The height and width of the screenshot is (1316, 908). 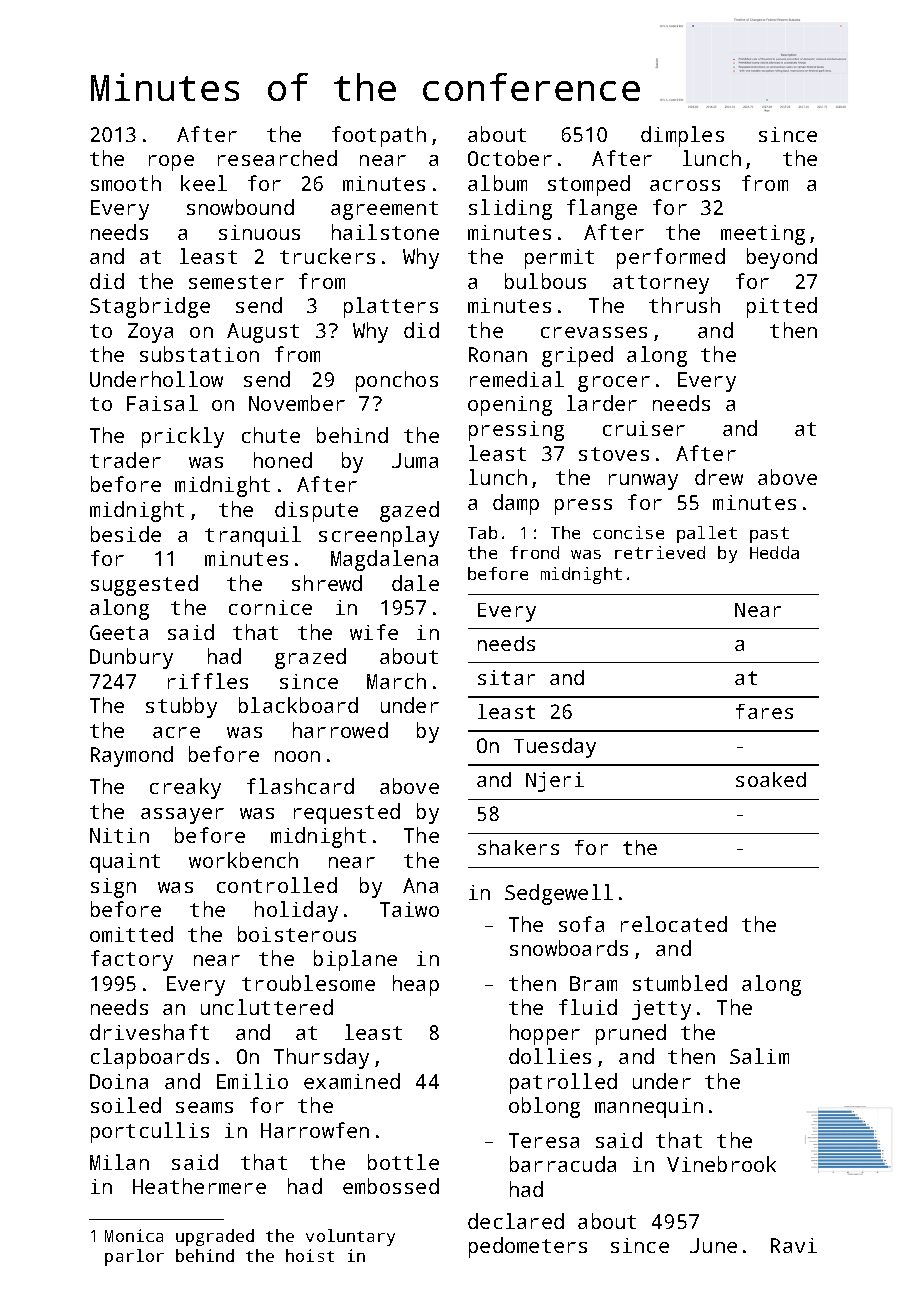 What do you see at coordinates (631, 1034) in the screenshot?
I see `pruned` at bounding box center [631, 1034].
